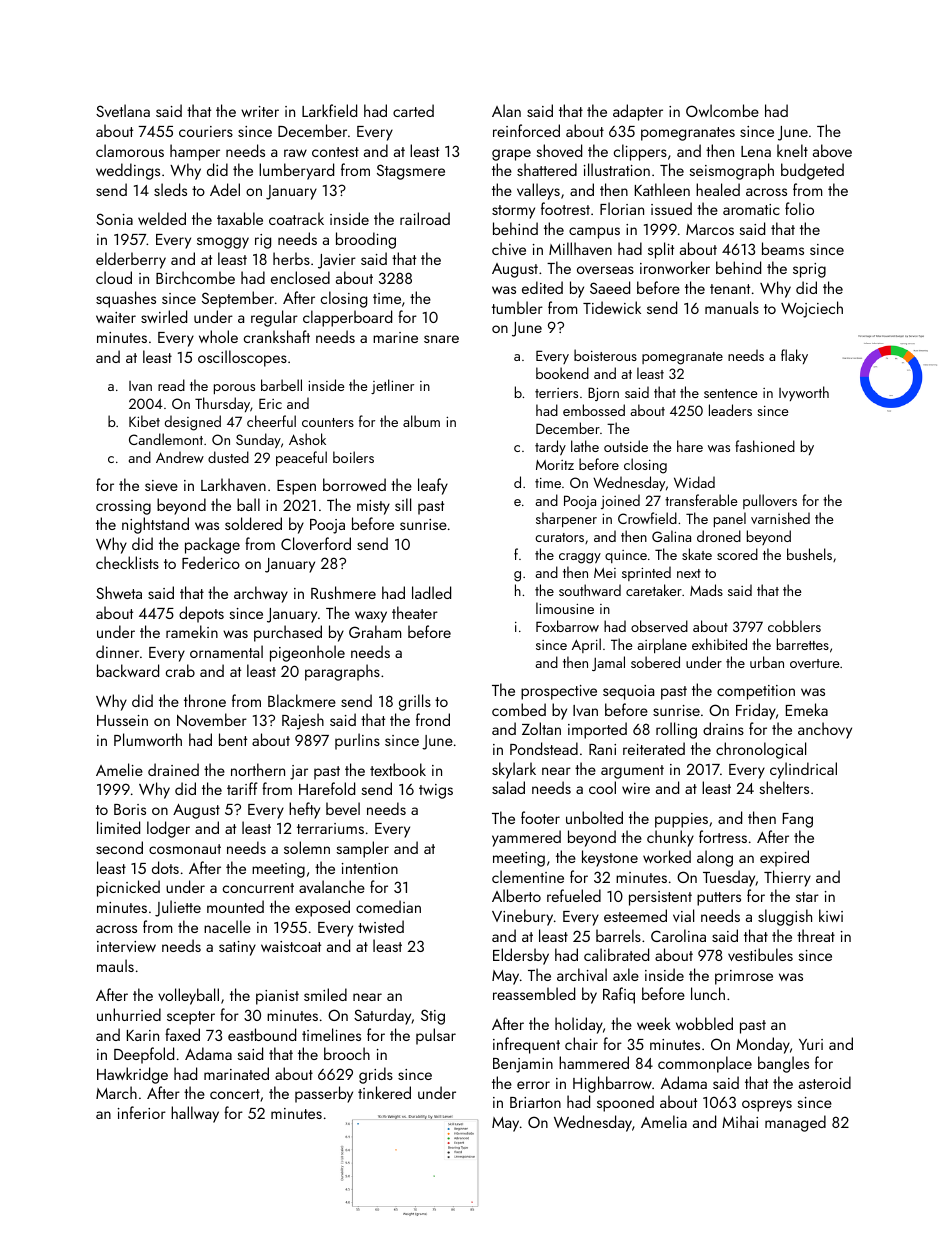 The height and width of the screenshot is (1233, 952). Describe the element at coordinates (780, 518) in the screenshot. I see `varnished` at that location.
